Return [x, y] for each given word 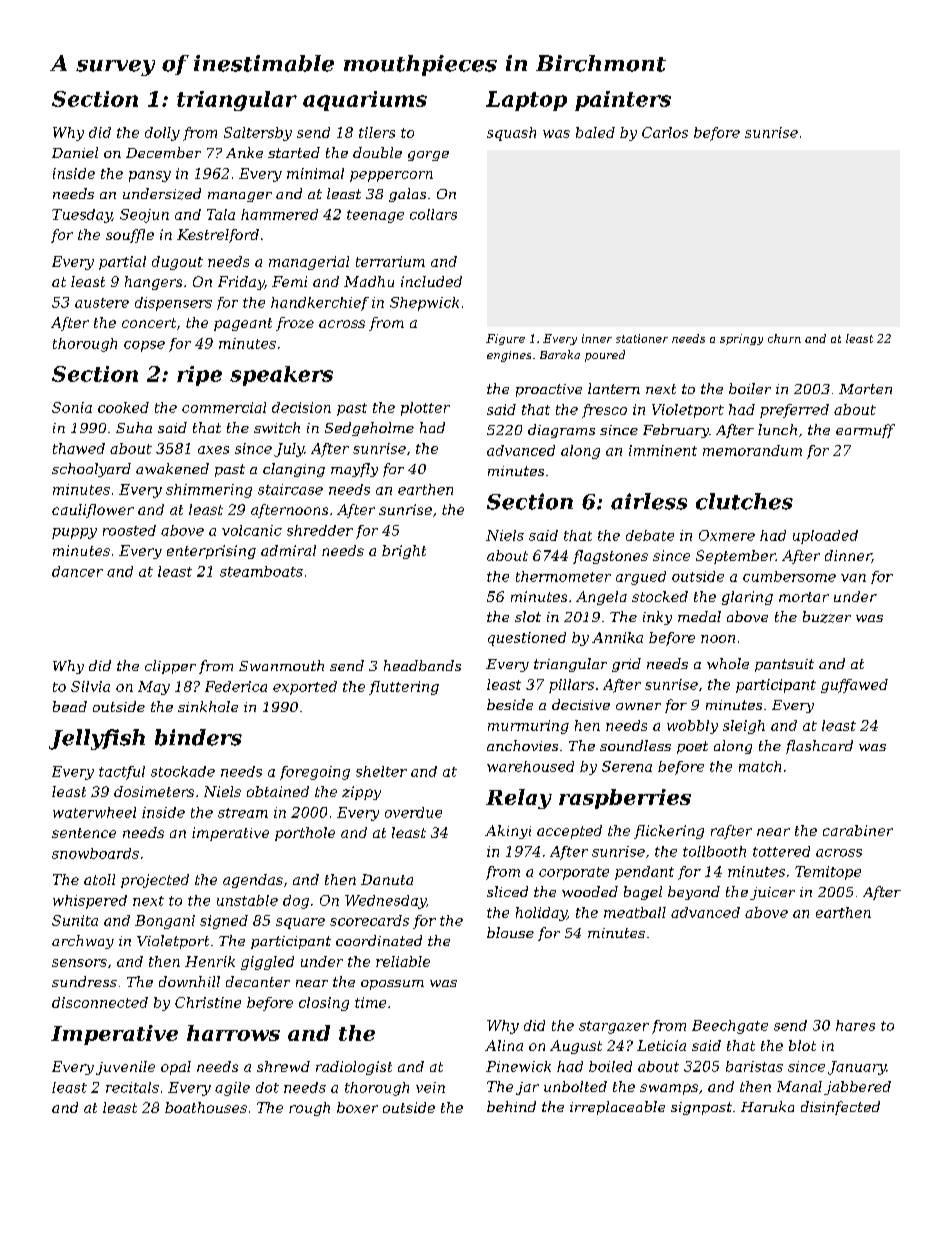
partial [122, 263]
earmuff [865, 431]
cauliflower [93, 511]
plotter [425, 409]
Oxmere [727, 535]
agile [232, 1089]
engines [509, 356]
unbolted [575, 1086]
